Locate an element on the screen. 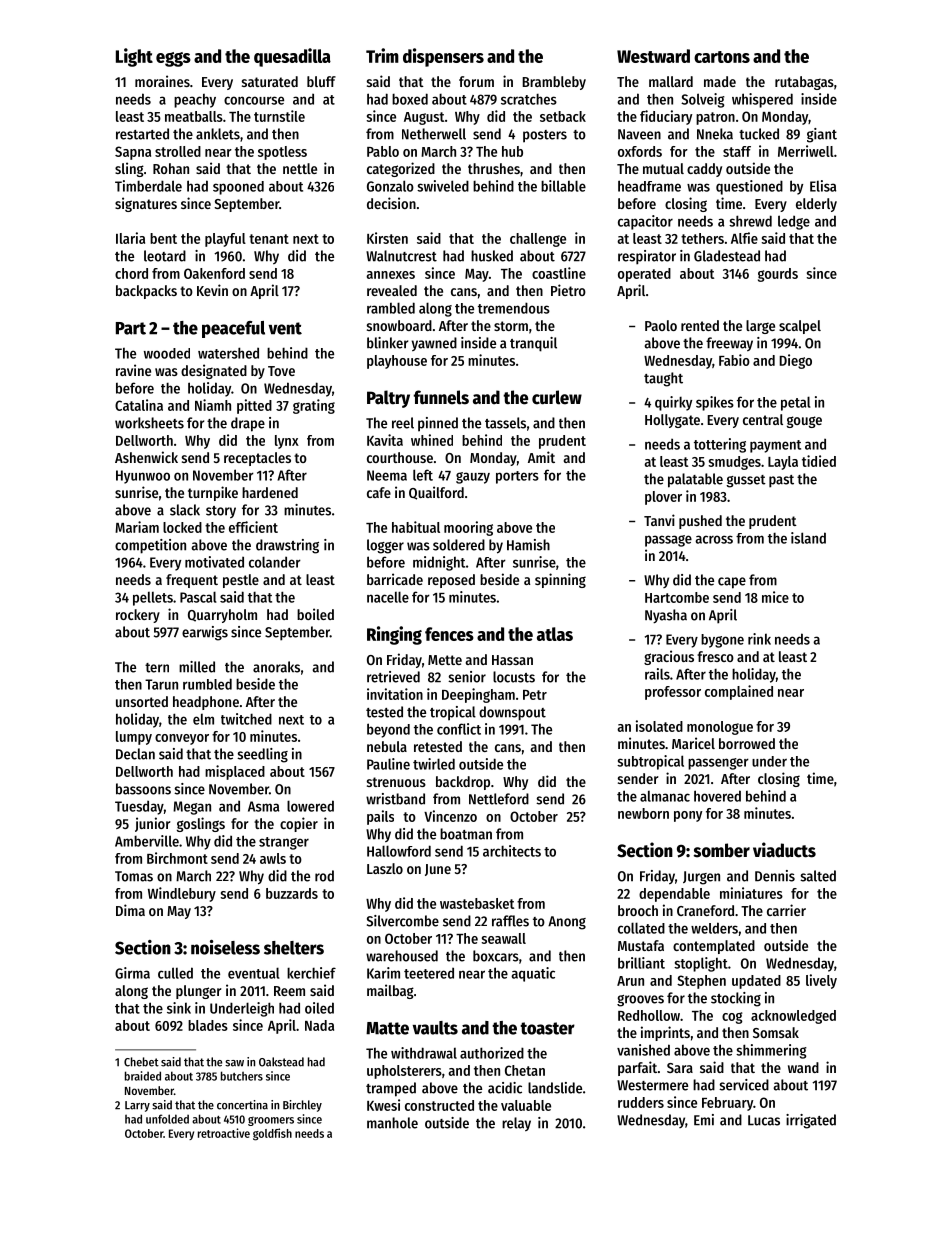 This screenshot has width=952, height=1233. Girma is located at coordinates (132, 973).
